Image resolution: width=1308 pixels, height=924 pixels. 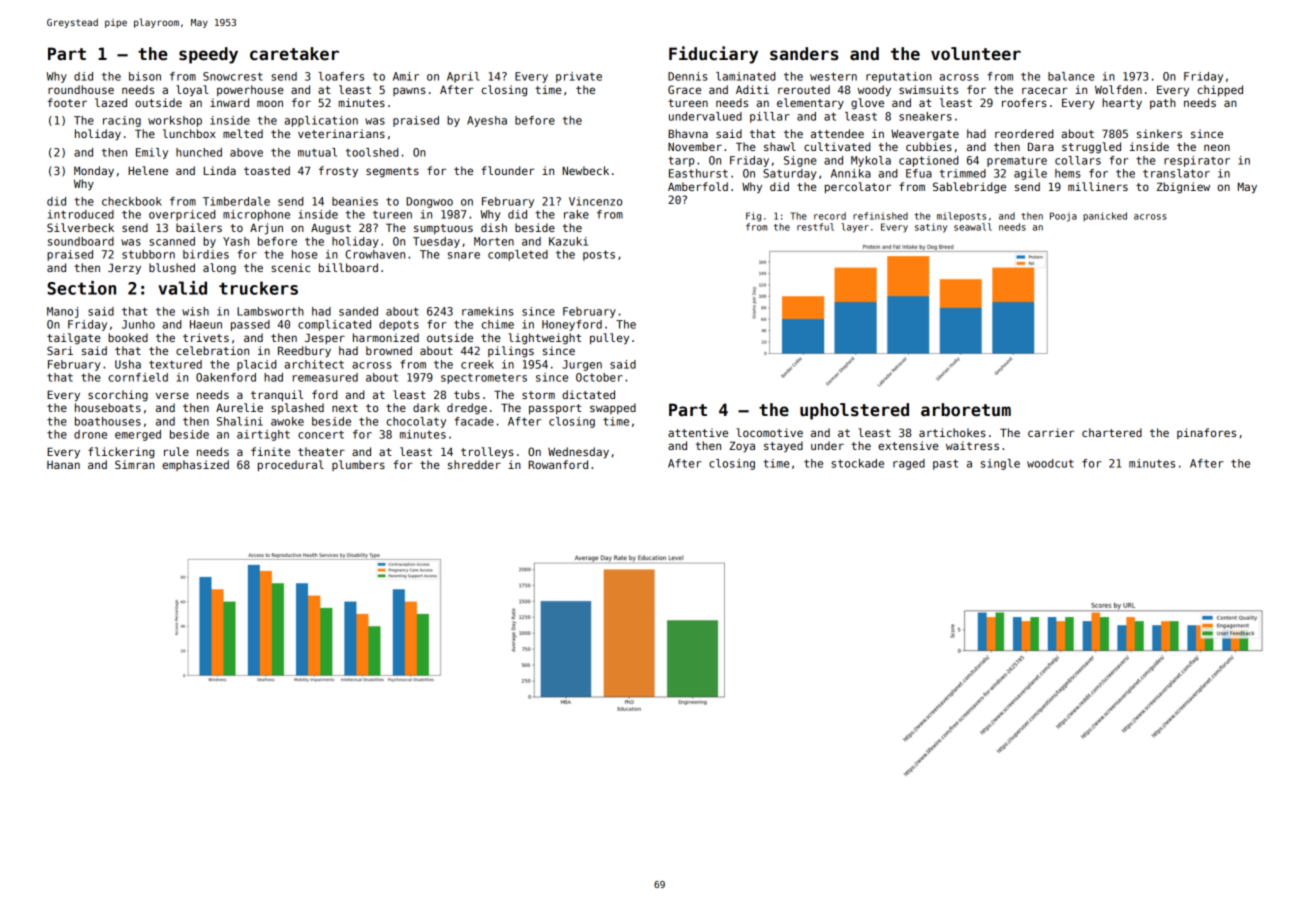 I want to click on stockade, so click(x=858, y=463).
